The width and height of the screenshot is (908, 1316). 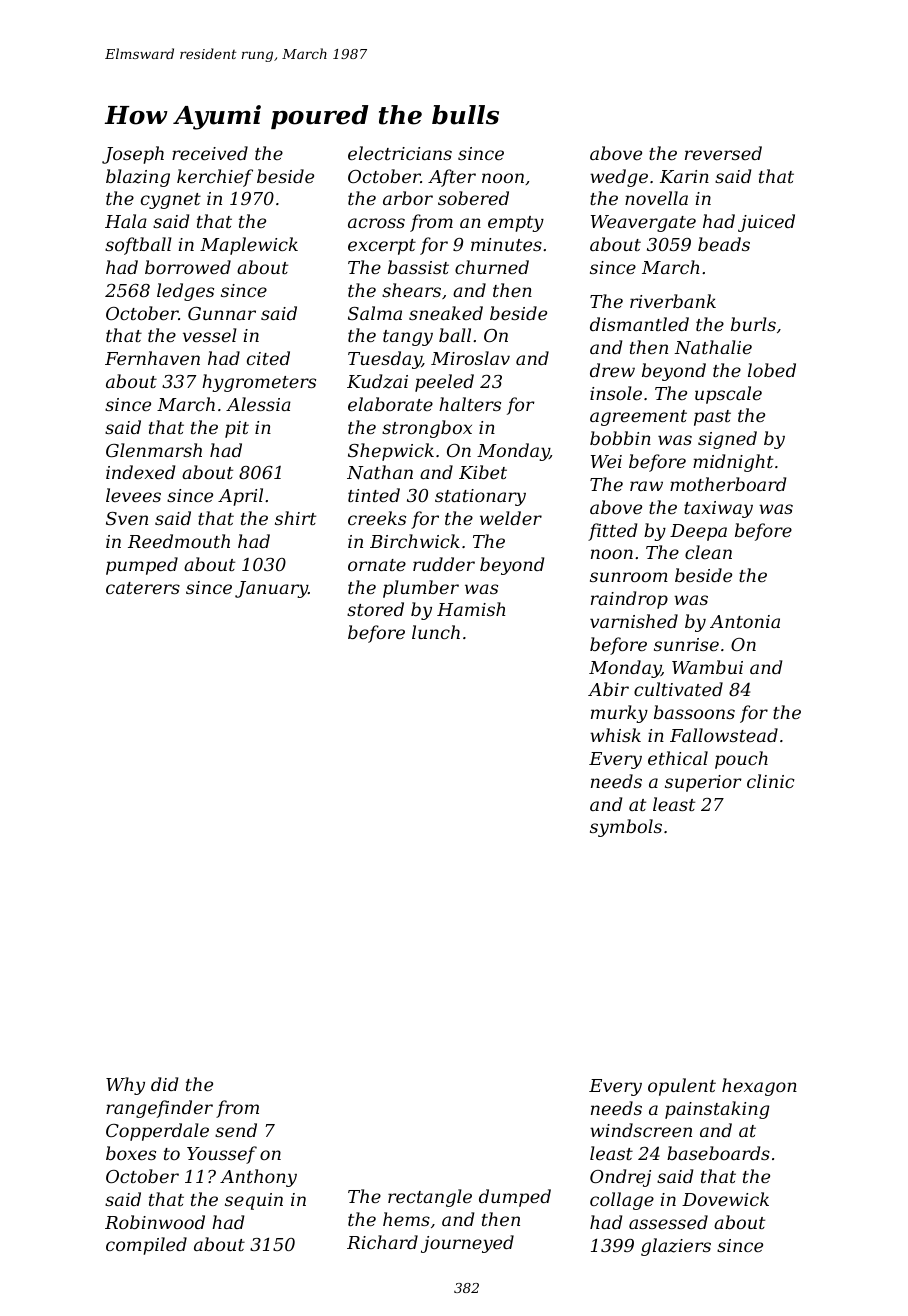 I want to click on Robinwood, so click(x=155, y=1222).
